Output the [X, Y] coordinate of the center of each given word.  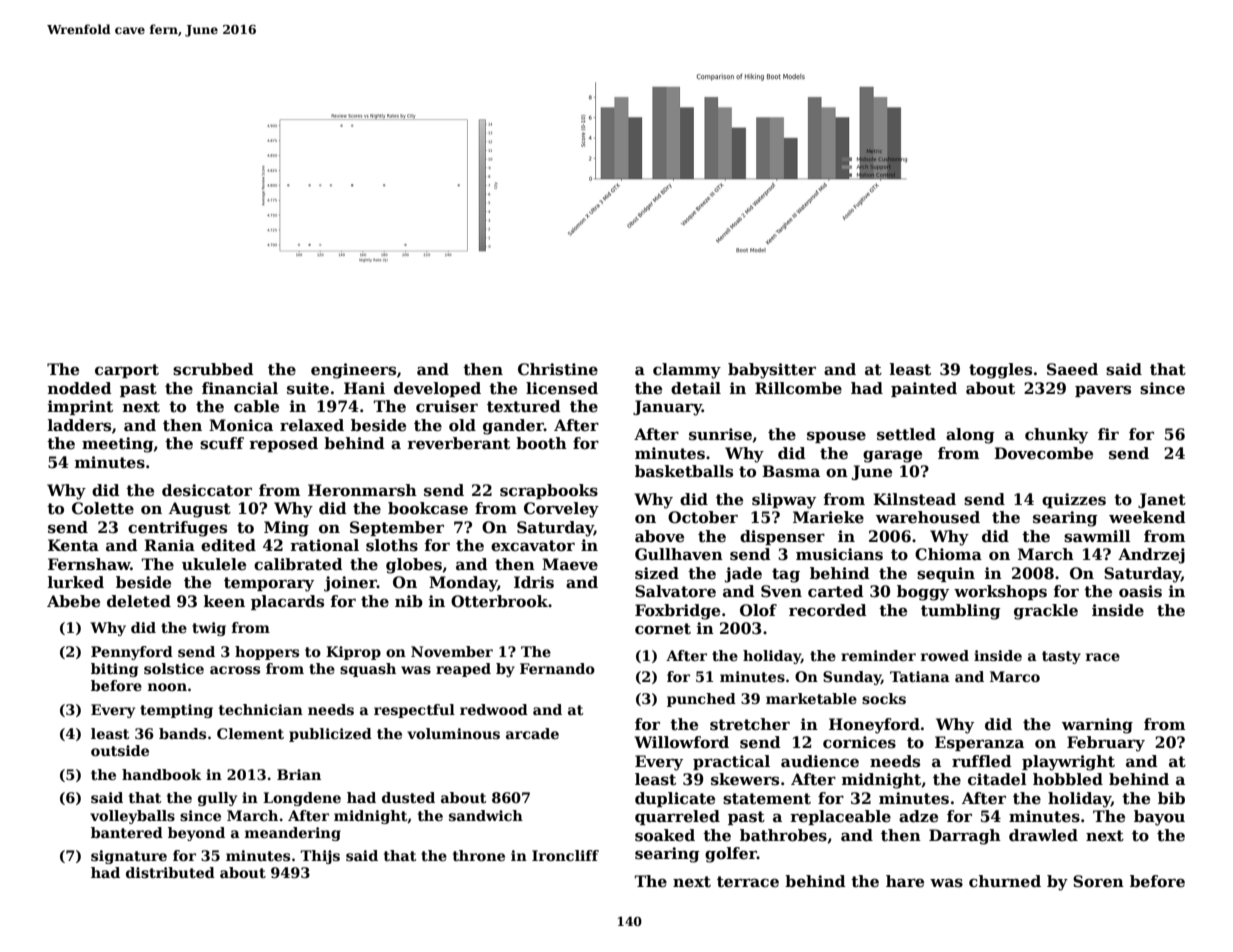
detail [696, 388]
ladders [79, 425]
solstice [174, 668]
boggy [923, 593]
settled [906, 434]
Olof [758, 610]
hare [905, 881]
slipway [784, 501]
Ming [286, 529]
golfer [731, 855]
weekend [1147, 517]
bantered [127, 832]
